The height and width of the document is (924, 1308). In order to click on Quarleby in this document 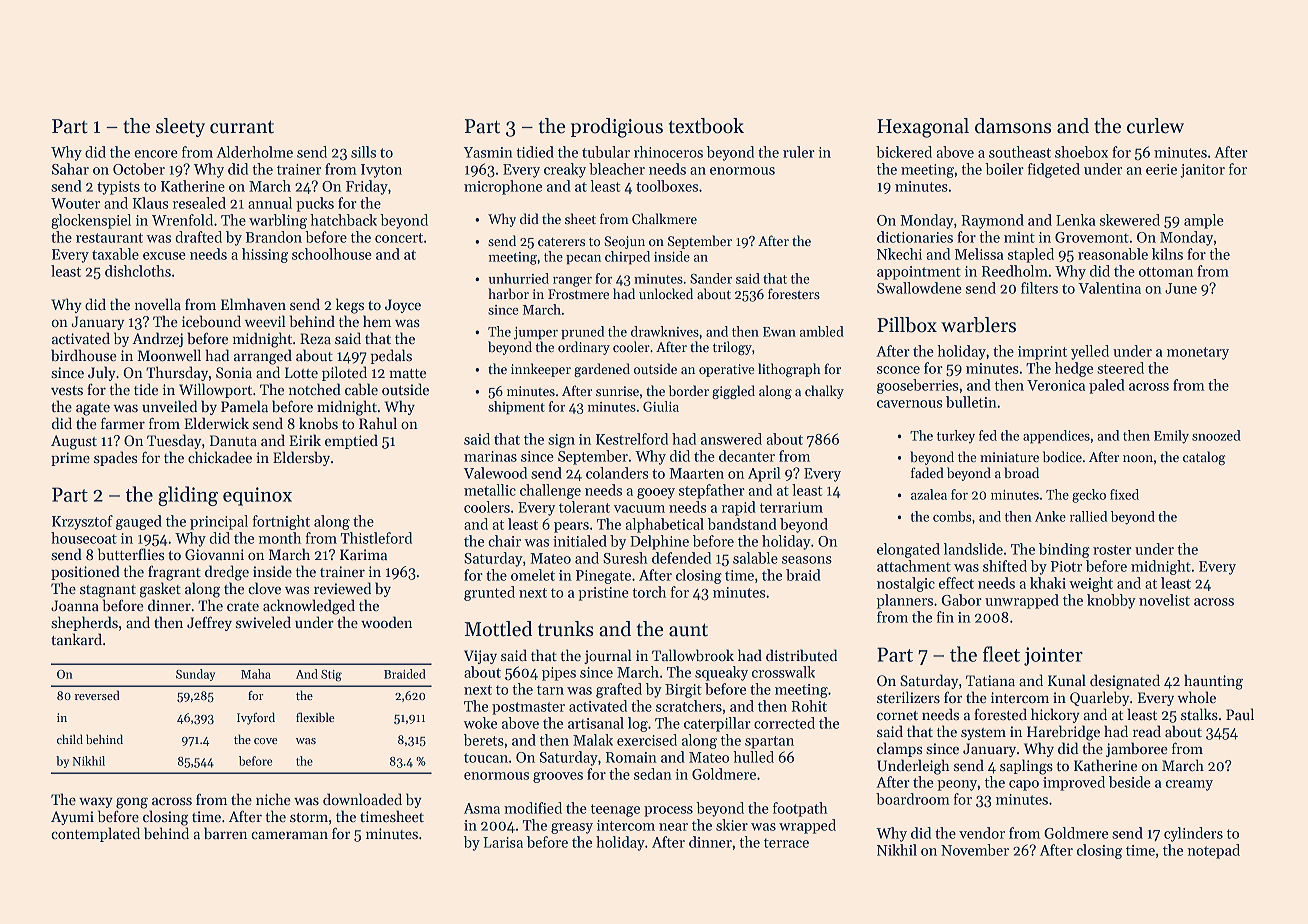, I will do `click(1099, 698)`.
